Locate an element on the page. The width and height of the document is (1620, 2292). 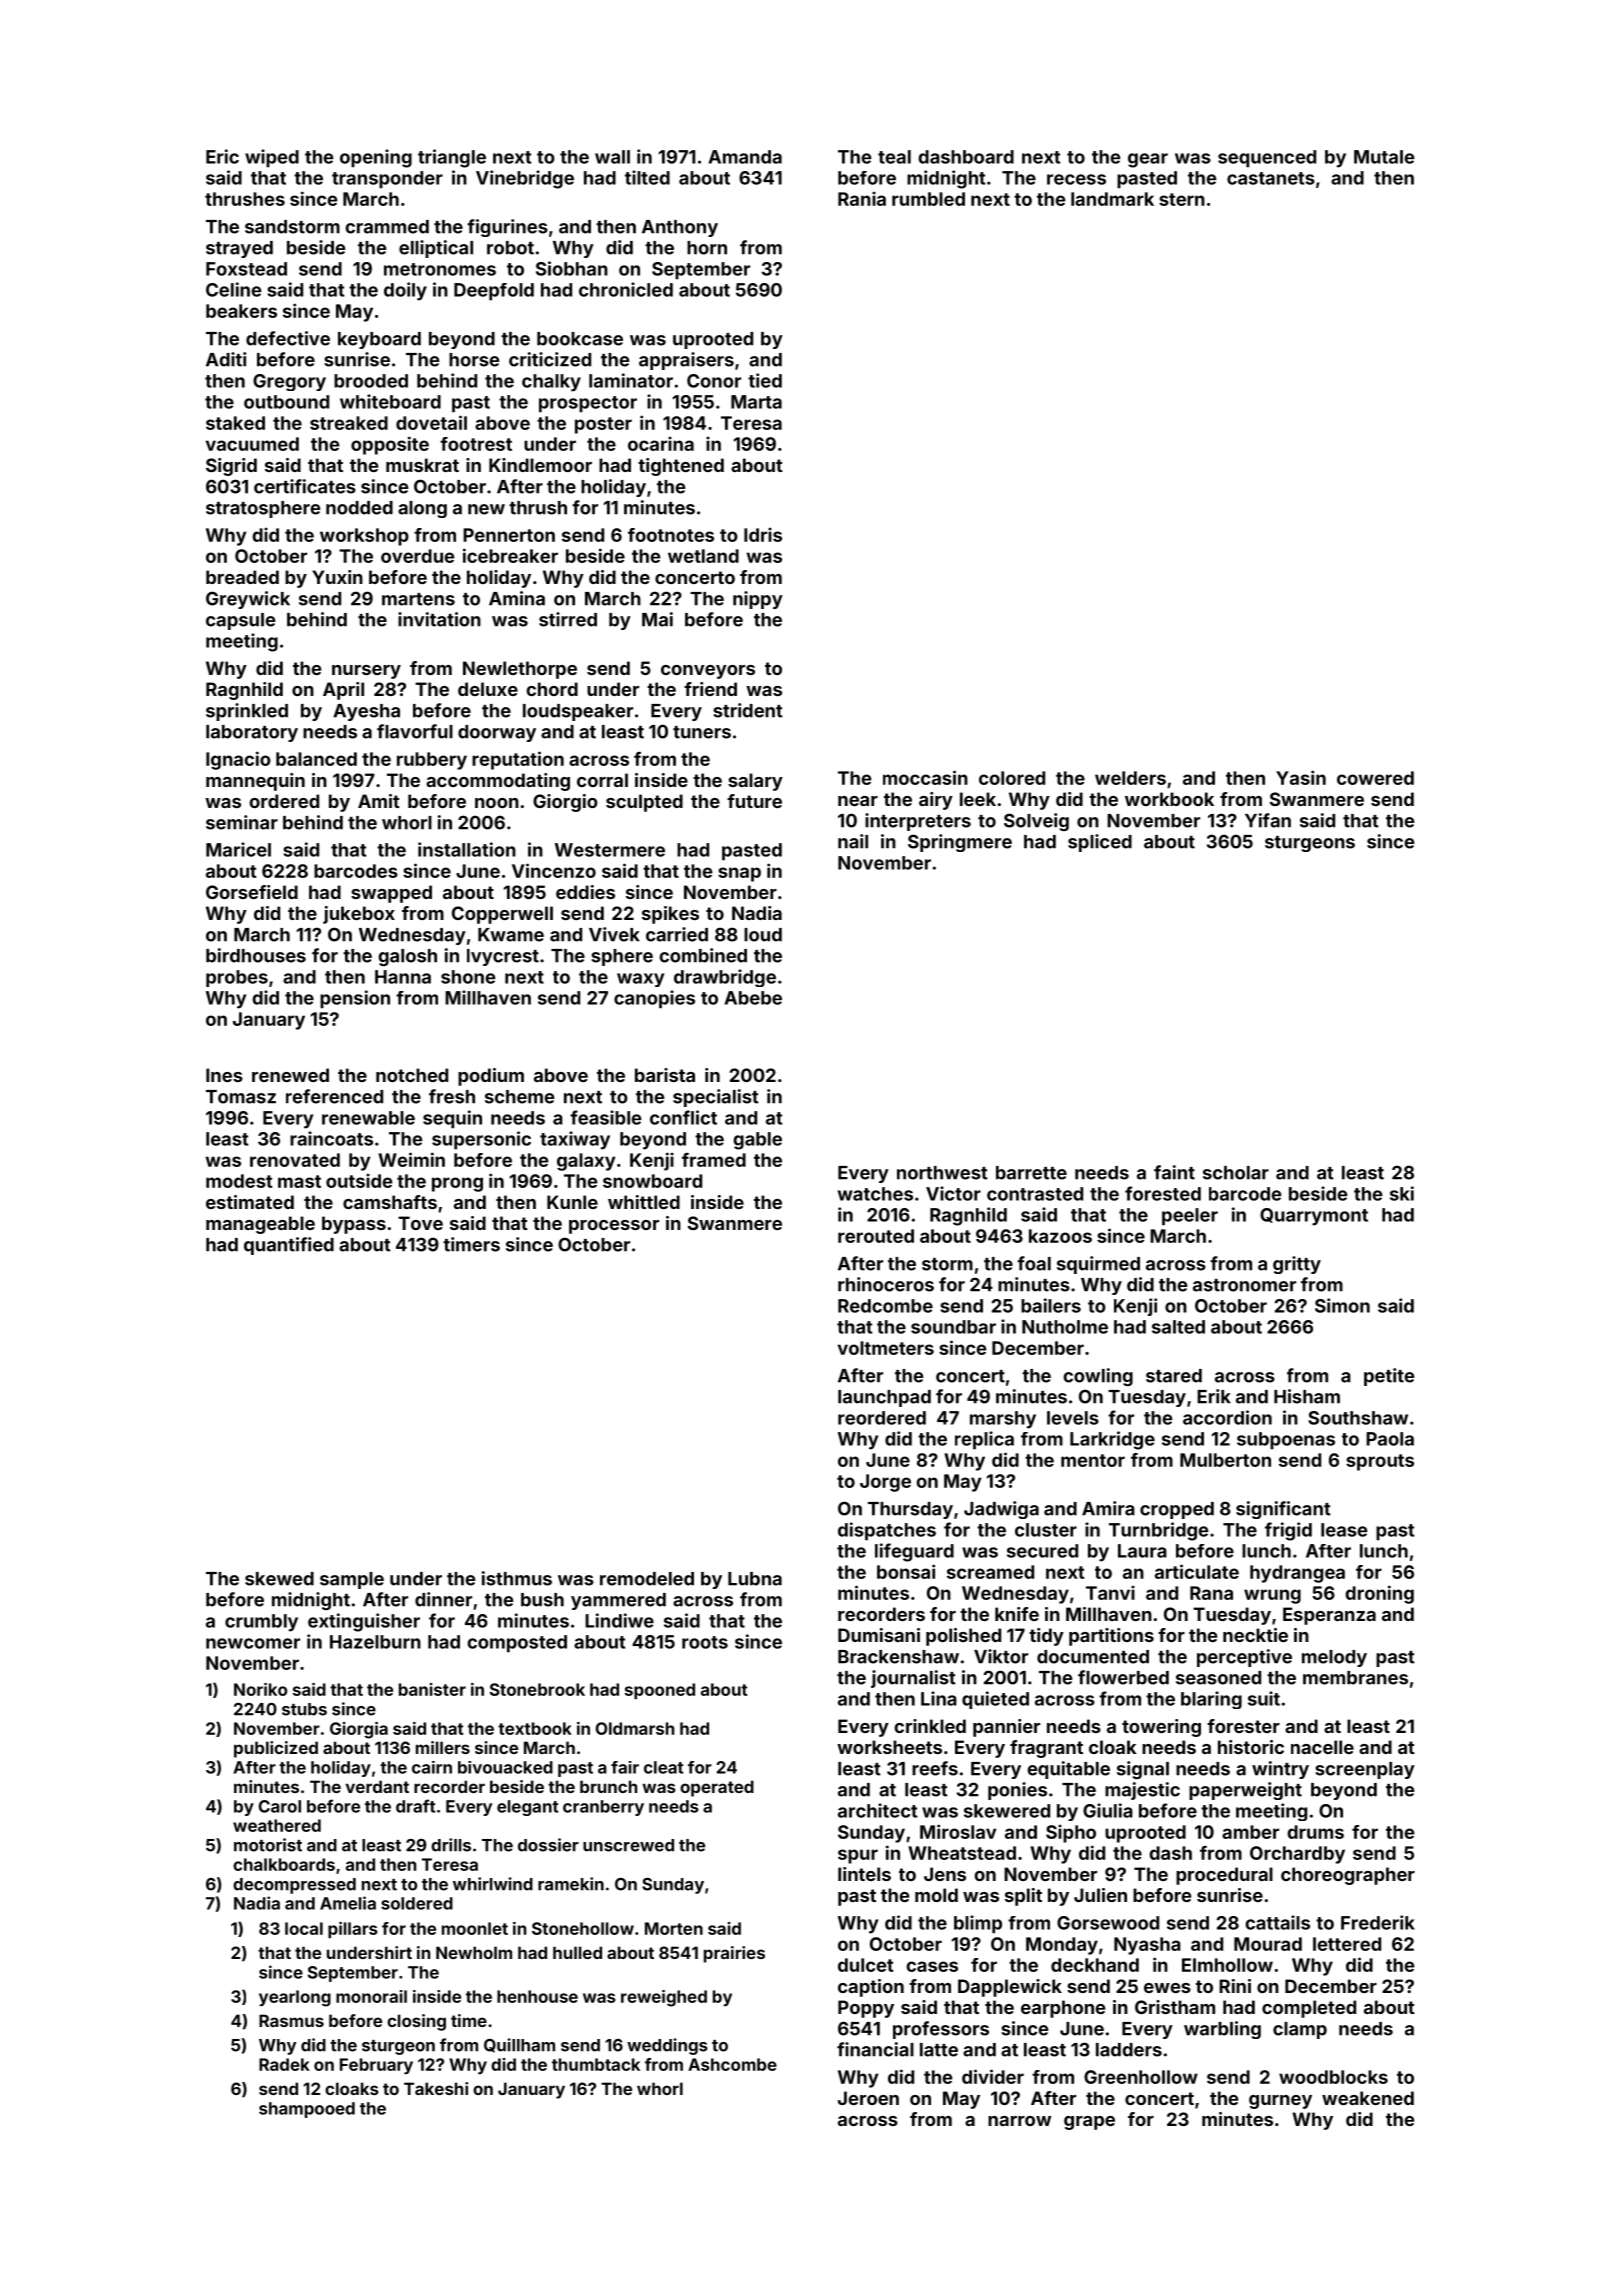
Mourad is located at coordinates (1268, 1944).
